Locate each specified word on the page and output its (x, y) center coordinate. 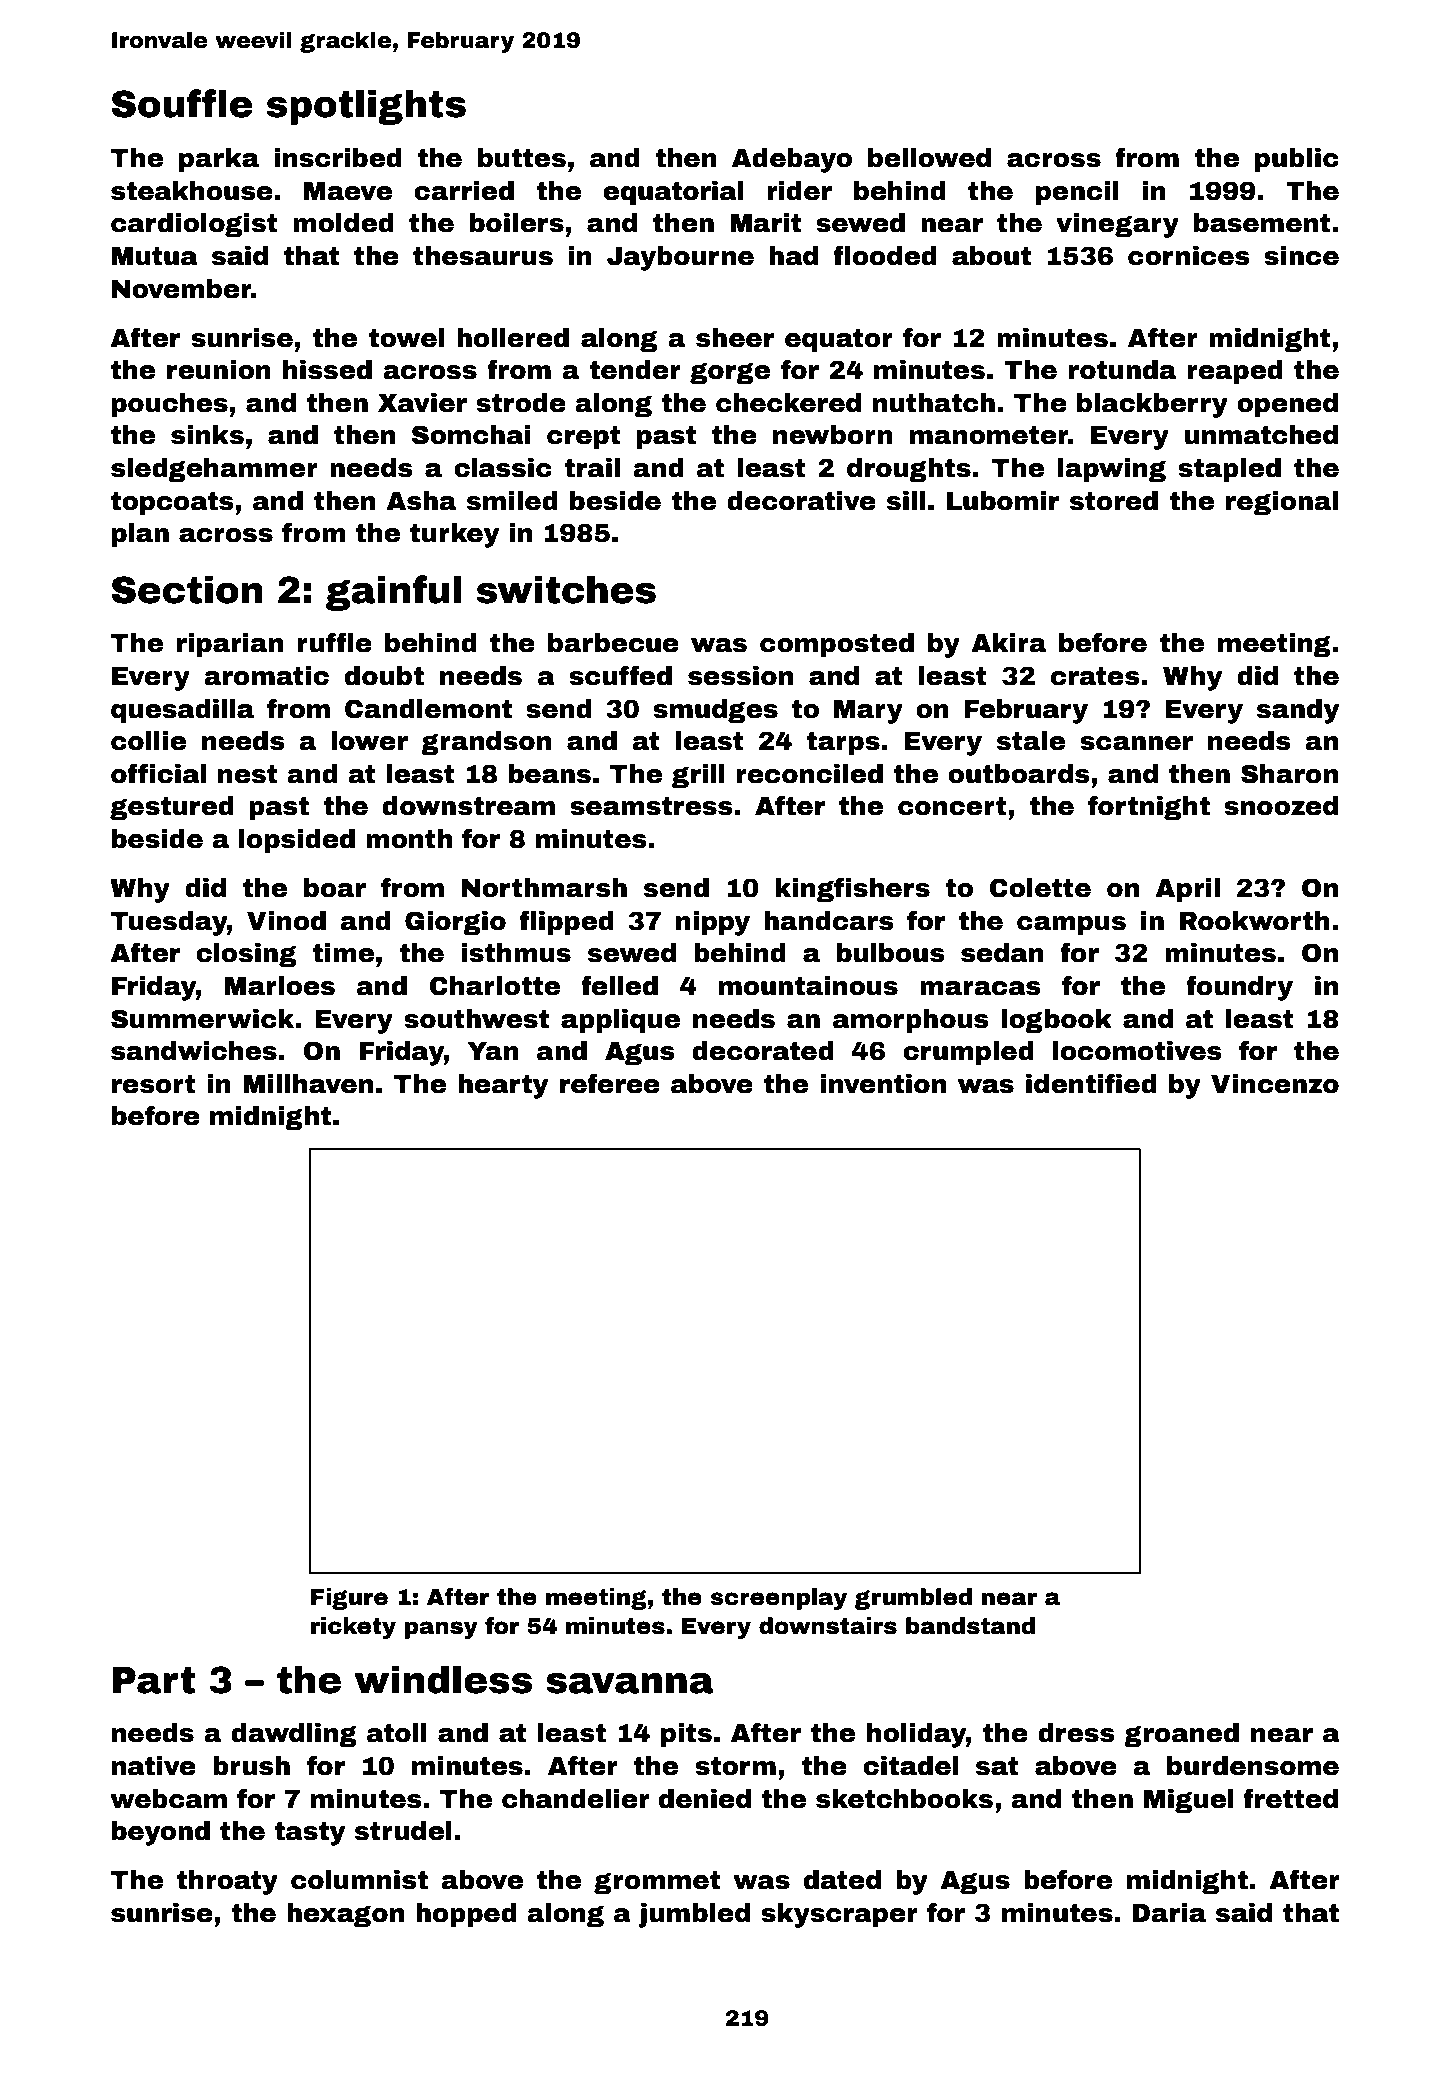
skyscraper (839, 1915)
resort (154, 1084)
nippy (713, 923)
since (1301, 256)
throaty (227, 1882)
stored (1114, 501)
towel (406, 338)
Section (187, 590)
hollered (513, 338)
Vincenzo (1275, 1084)
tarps (843, 744)
